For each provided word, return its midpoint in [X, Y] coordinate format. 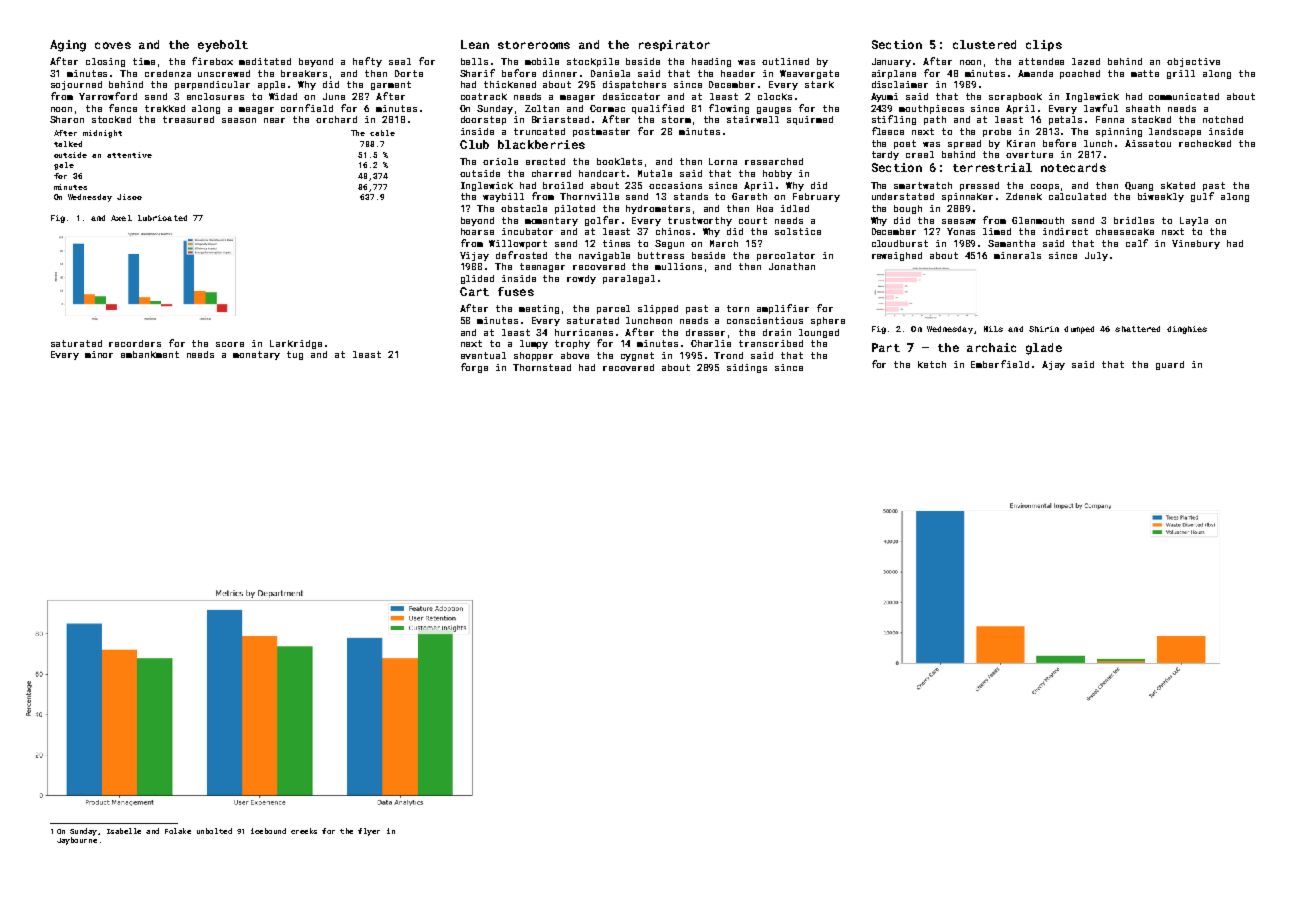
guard [1170, 365]
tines [616, 243]
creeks [304, 831]
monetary [256, 355]
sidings [747, 368]
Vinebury [1196, 244]
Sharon [67, 119]
